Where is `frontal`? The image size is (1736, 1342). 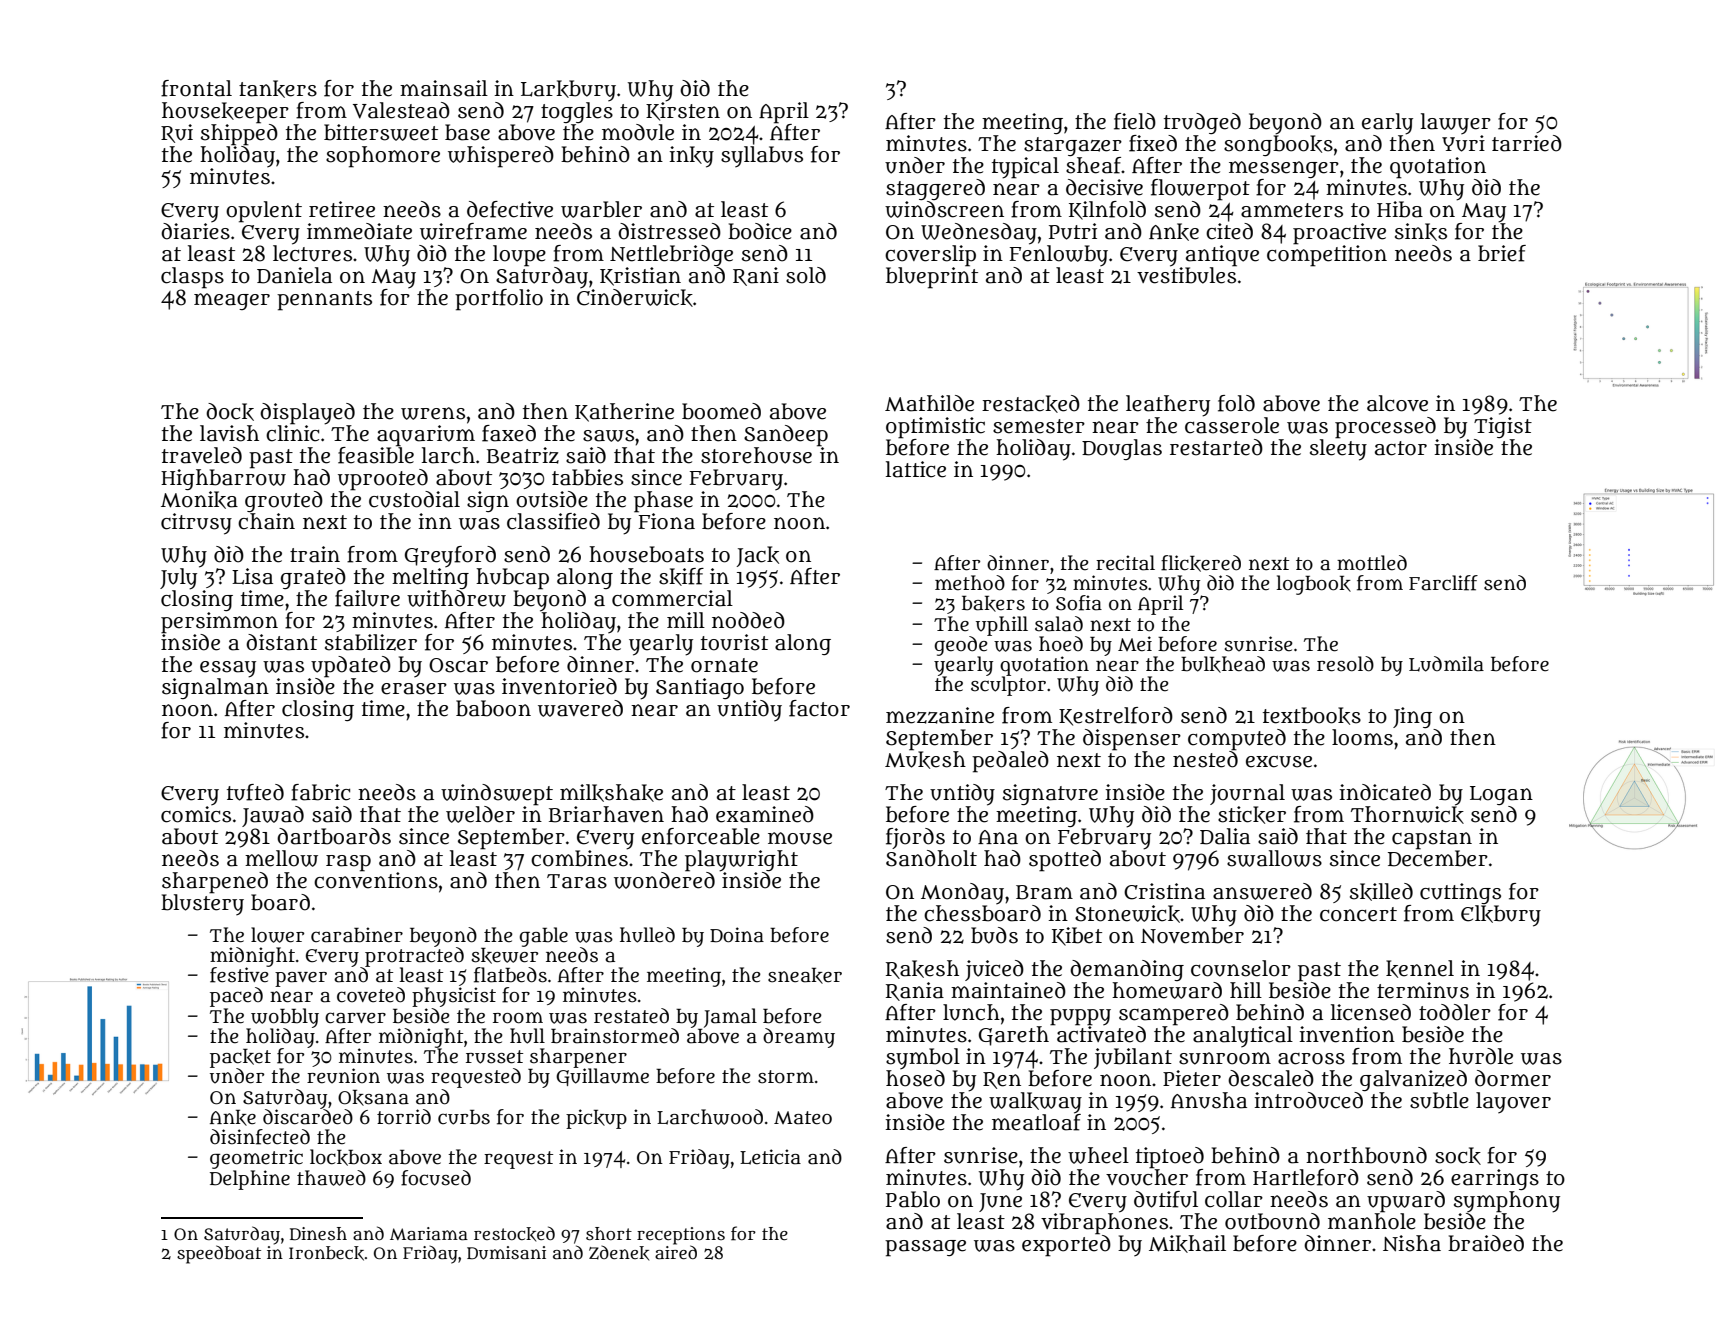
frontal is located at coordinates (196, 88).
